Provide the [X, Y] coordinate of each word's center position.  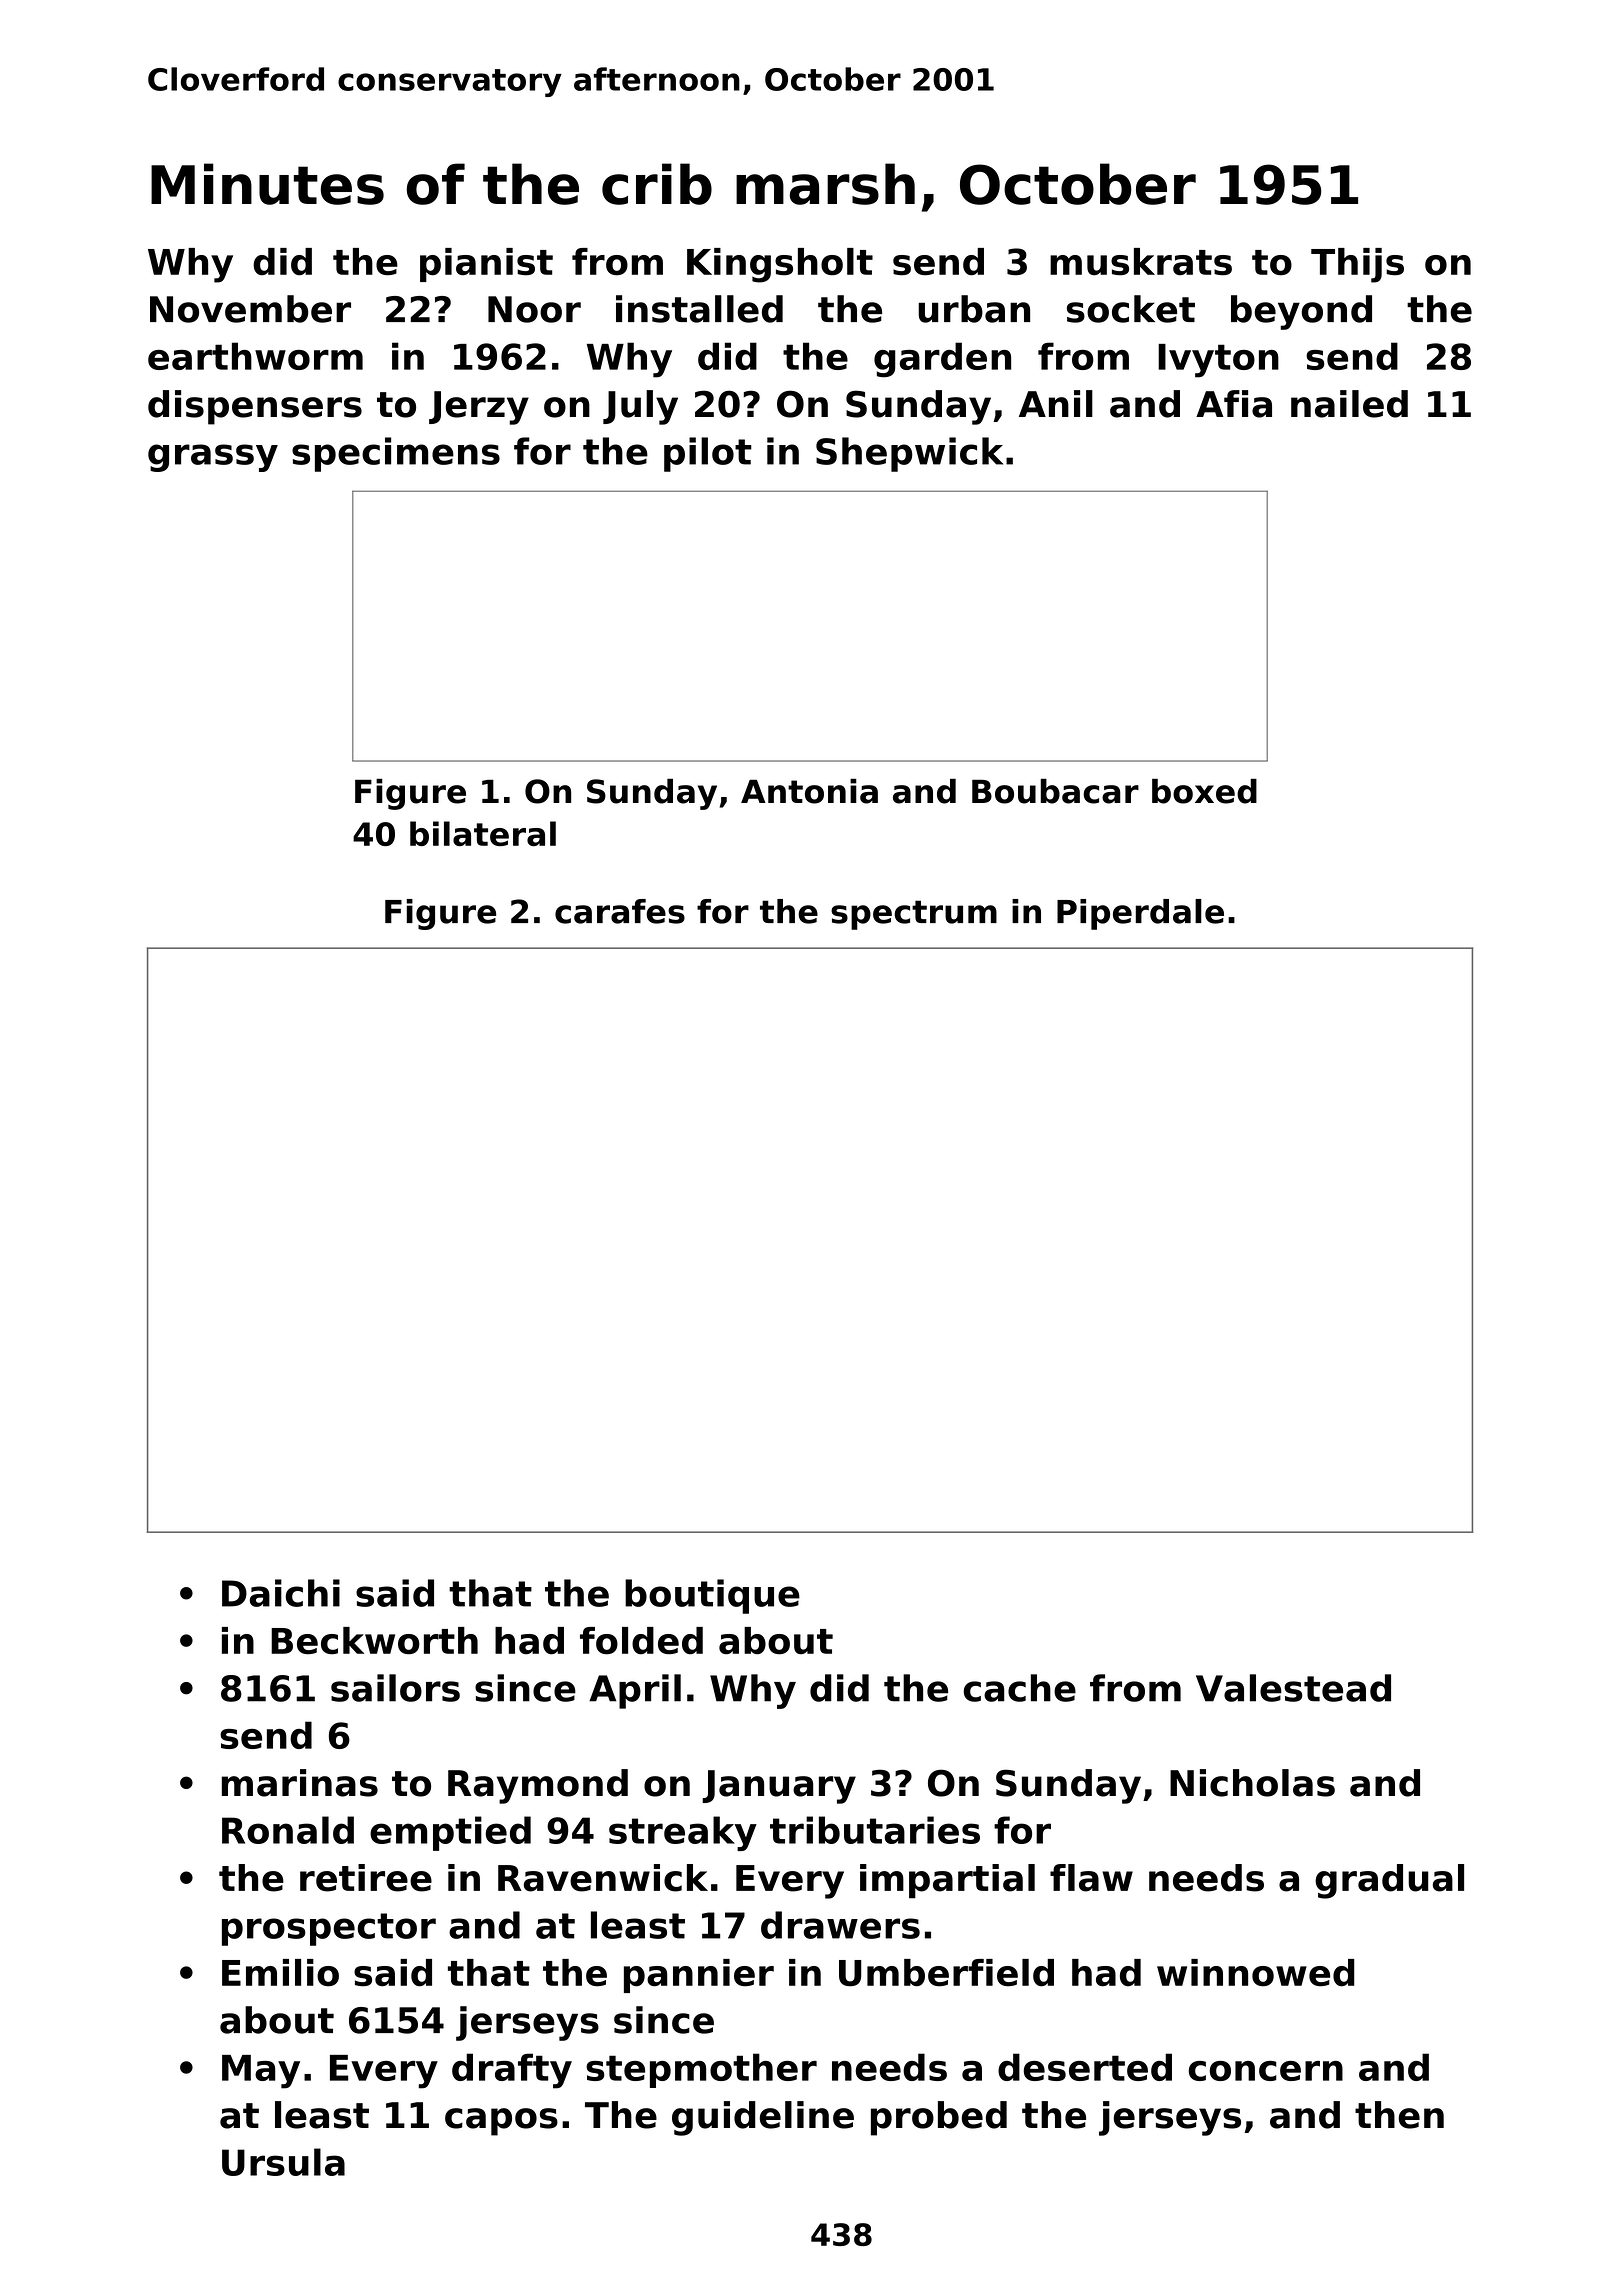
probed [939, 2118]
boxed [1204, 791]
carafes [620, 911]
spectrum [914, 915]
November [250, 309]
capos [501, 2122]
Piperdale [1140, 914]
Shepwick [909, 454]
